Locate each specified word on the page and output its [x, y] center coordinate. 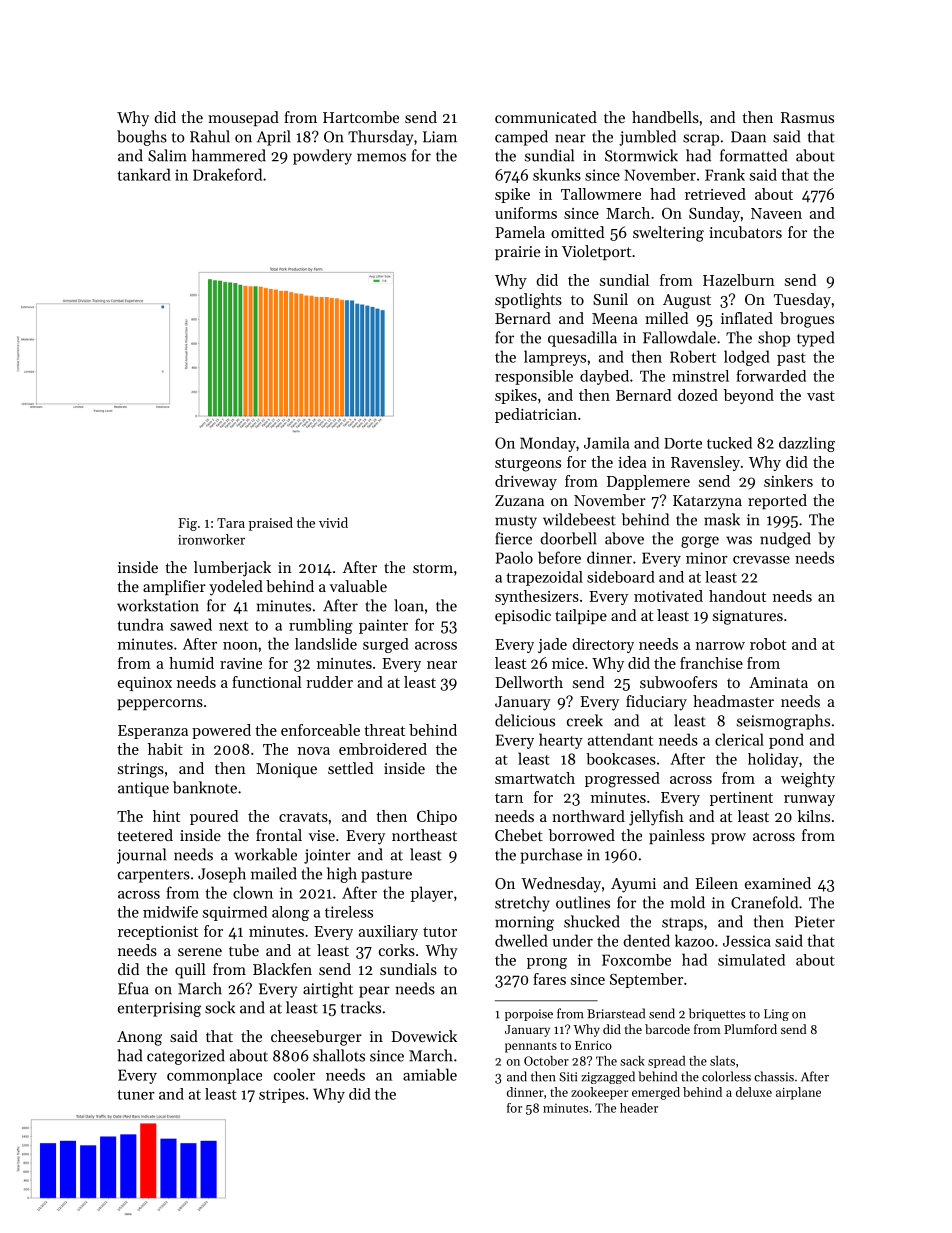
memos [381, 157]
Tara [231, 523]
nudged [785, 540]
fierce [513, 538]
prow [728, 838]
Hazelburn [739, 280]
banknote [205, 787]
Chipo [437, 817]
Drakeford [227, 174]
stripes [282, 1095]
